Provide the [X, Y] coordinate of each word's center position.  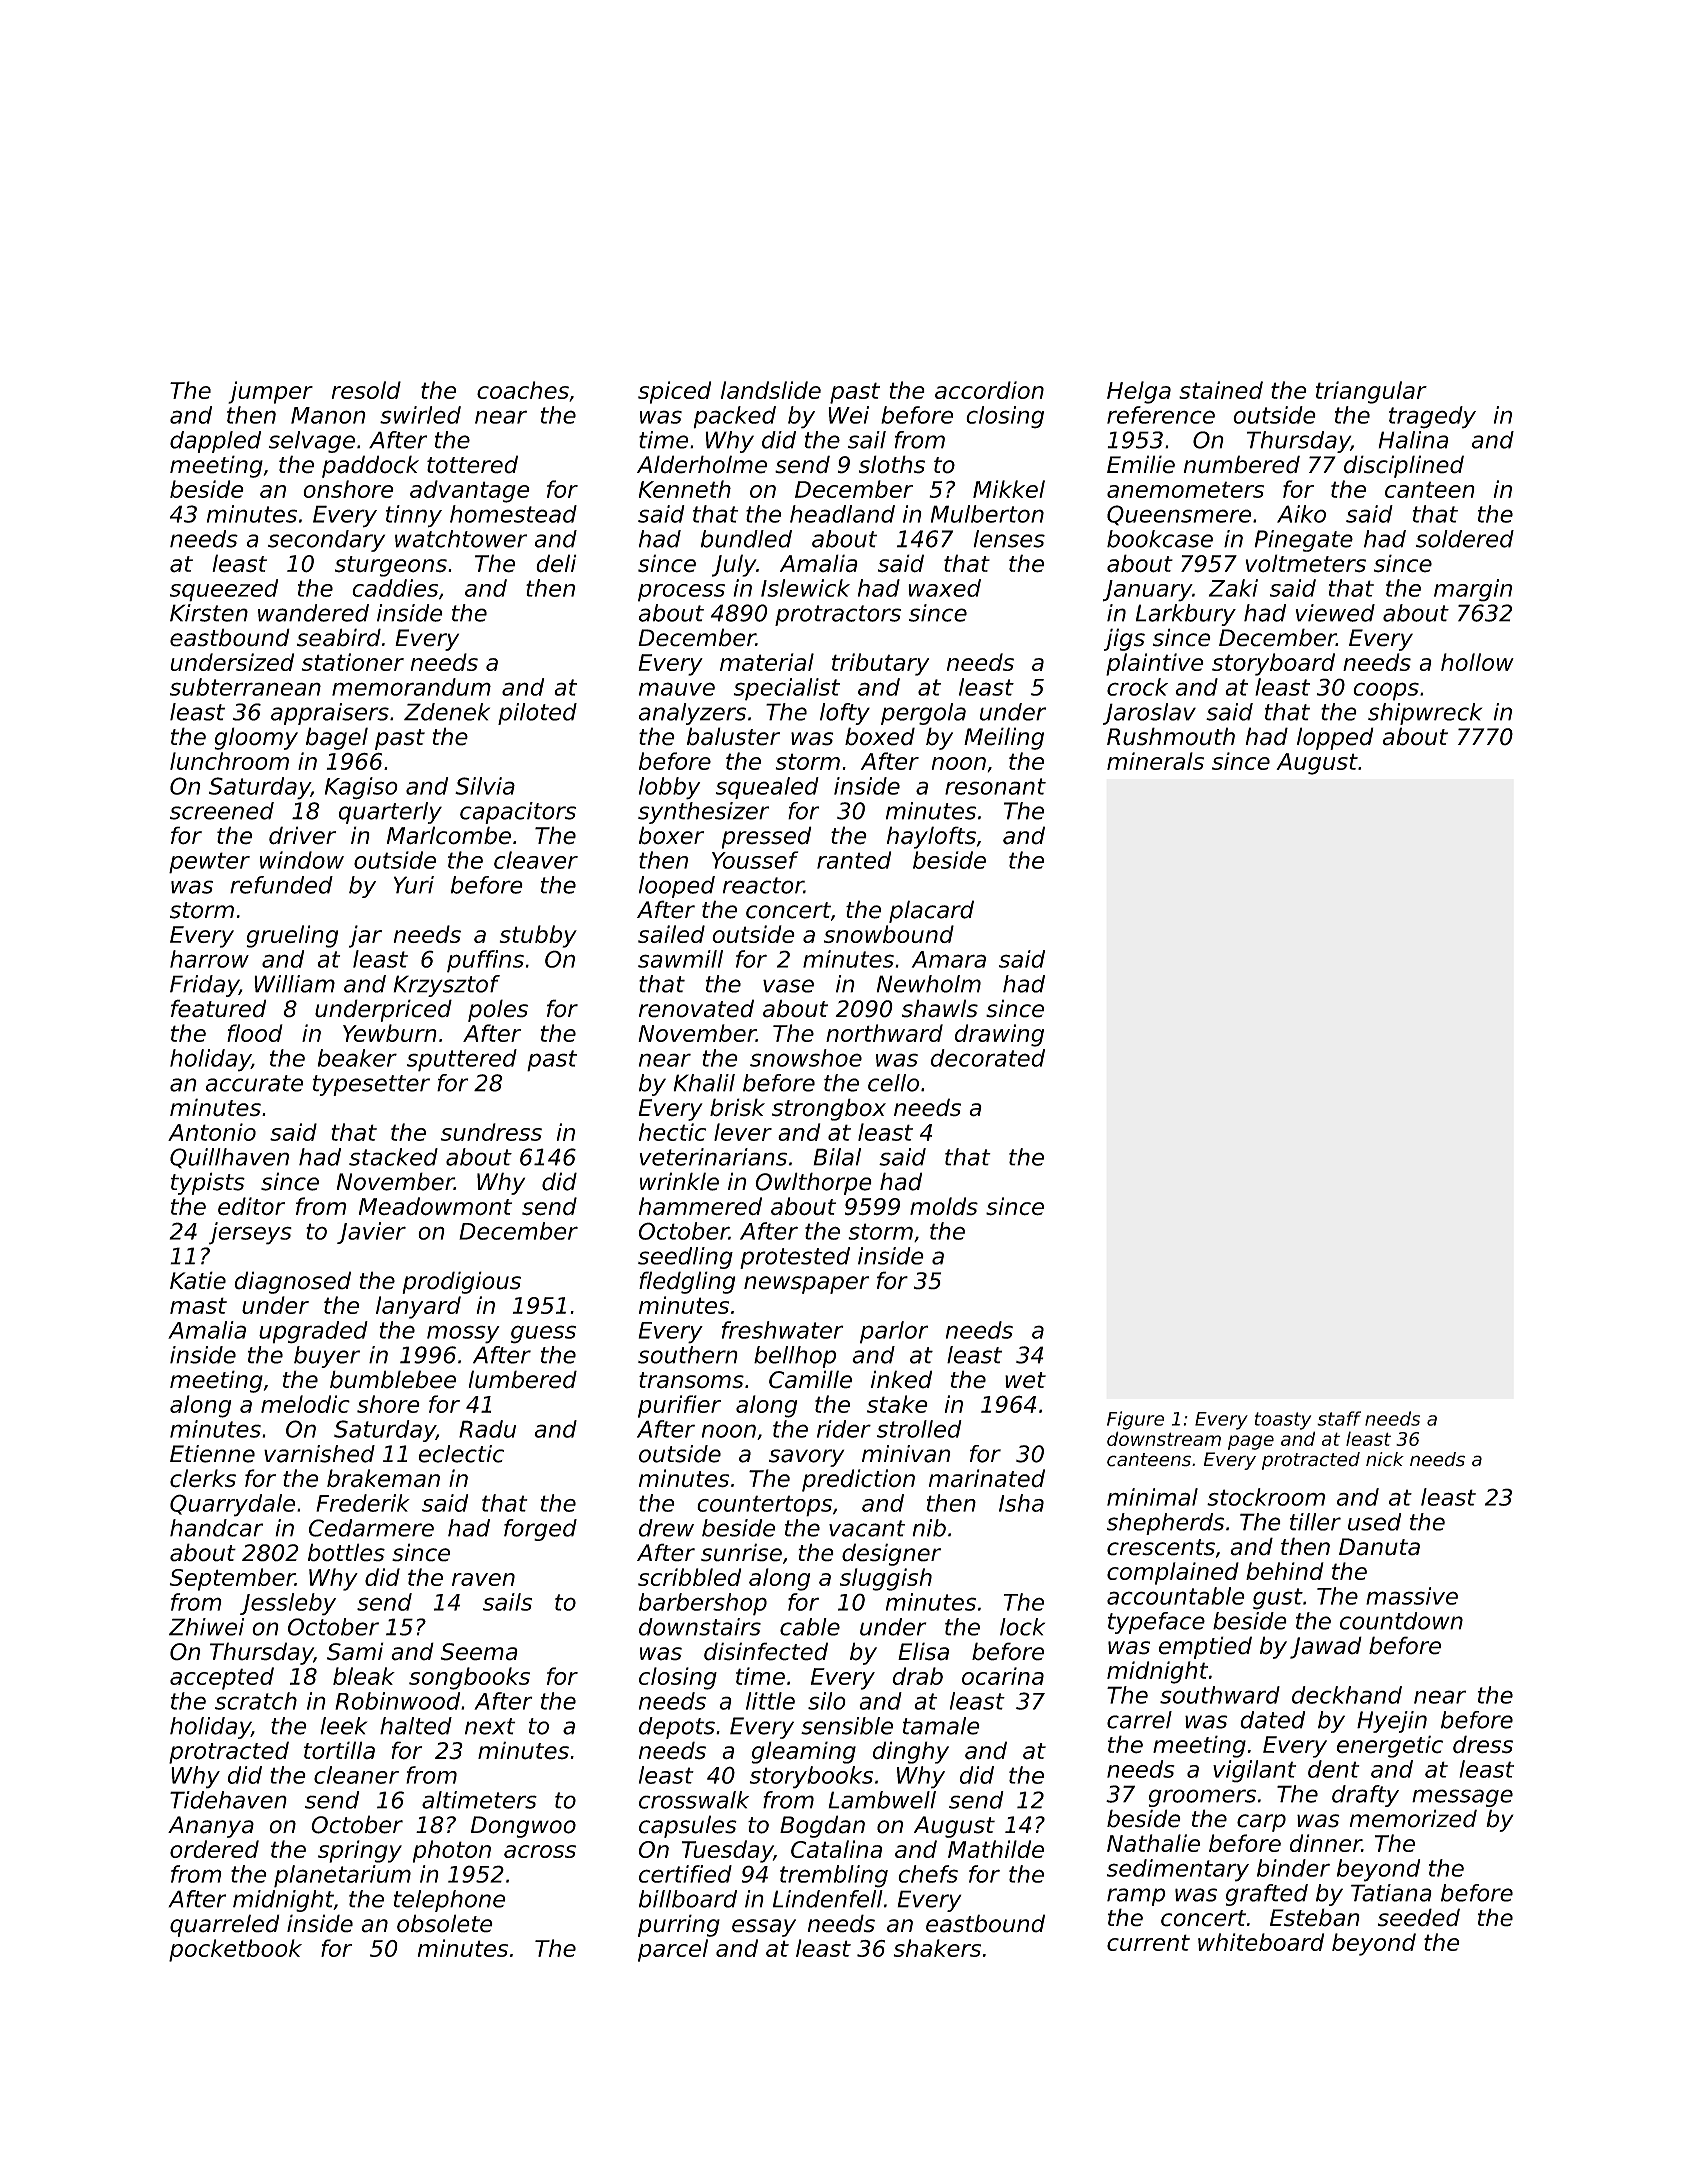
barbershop [703, 1604]
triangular [1371, 392]
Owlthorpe [813, 1183]
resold [366, 390]
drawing [999, 1035]
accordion [989, 390]
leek [343, 1726]
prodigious [461, 1282]
